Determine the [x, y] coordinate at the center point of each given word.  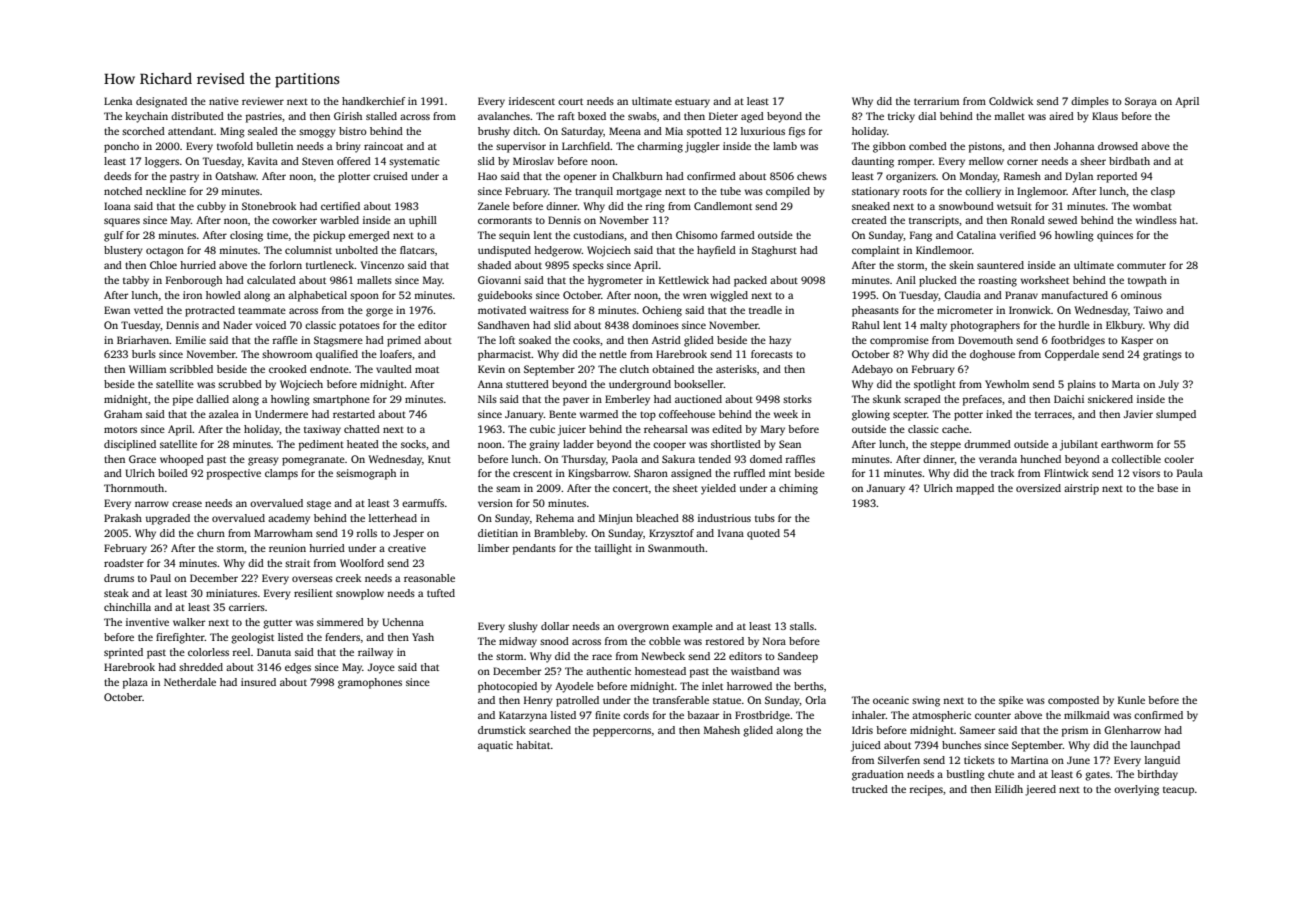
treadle [765, 310]
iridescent [532, 101]
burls [144, 354]
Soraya [1141, 102]
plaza [135, 683]
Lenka [118, 101]
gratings [1162, 355]
